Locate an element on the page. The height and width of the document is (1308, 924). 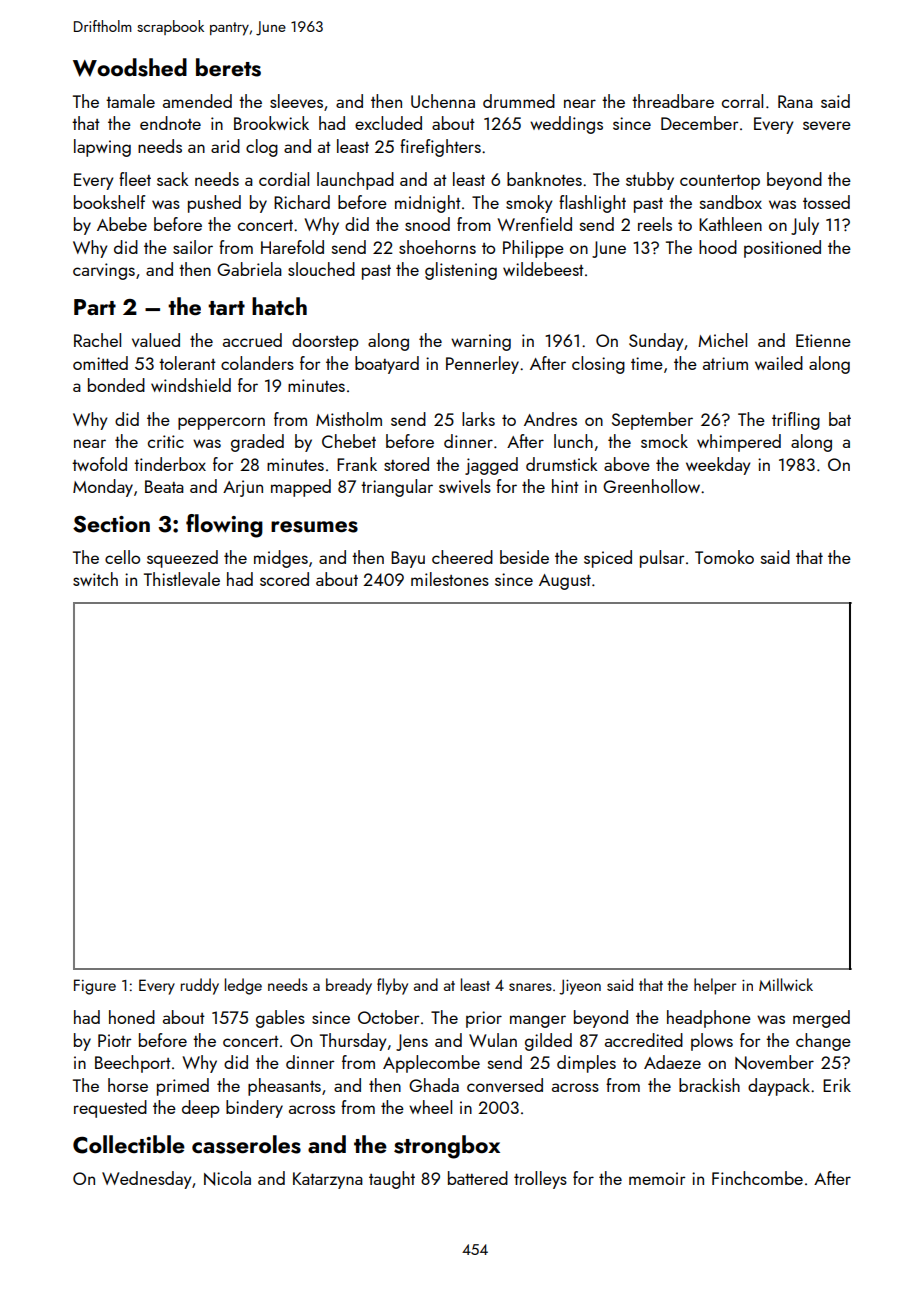
glistening is located at coordinates (461, 271).
